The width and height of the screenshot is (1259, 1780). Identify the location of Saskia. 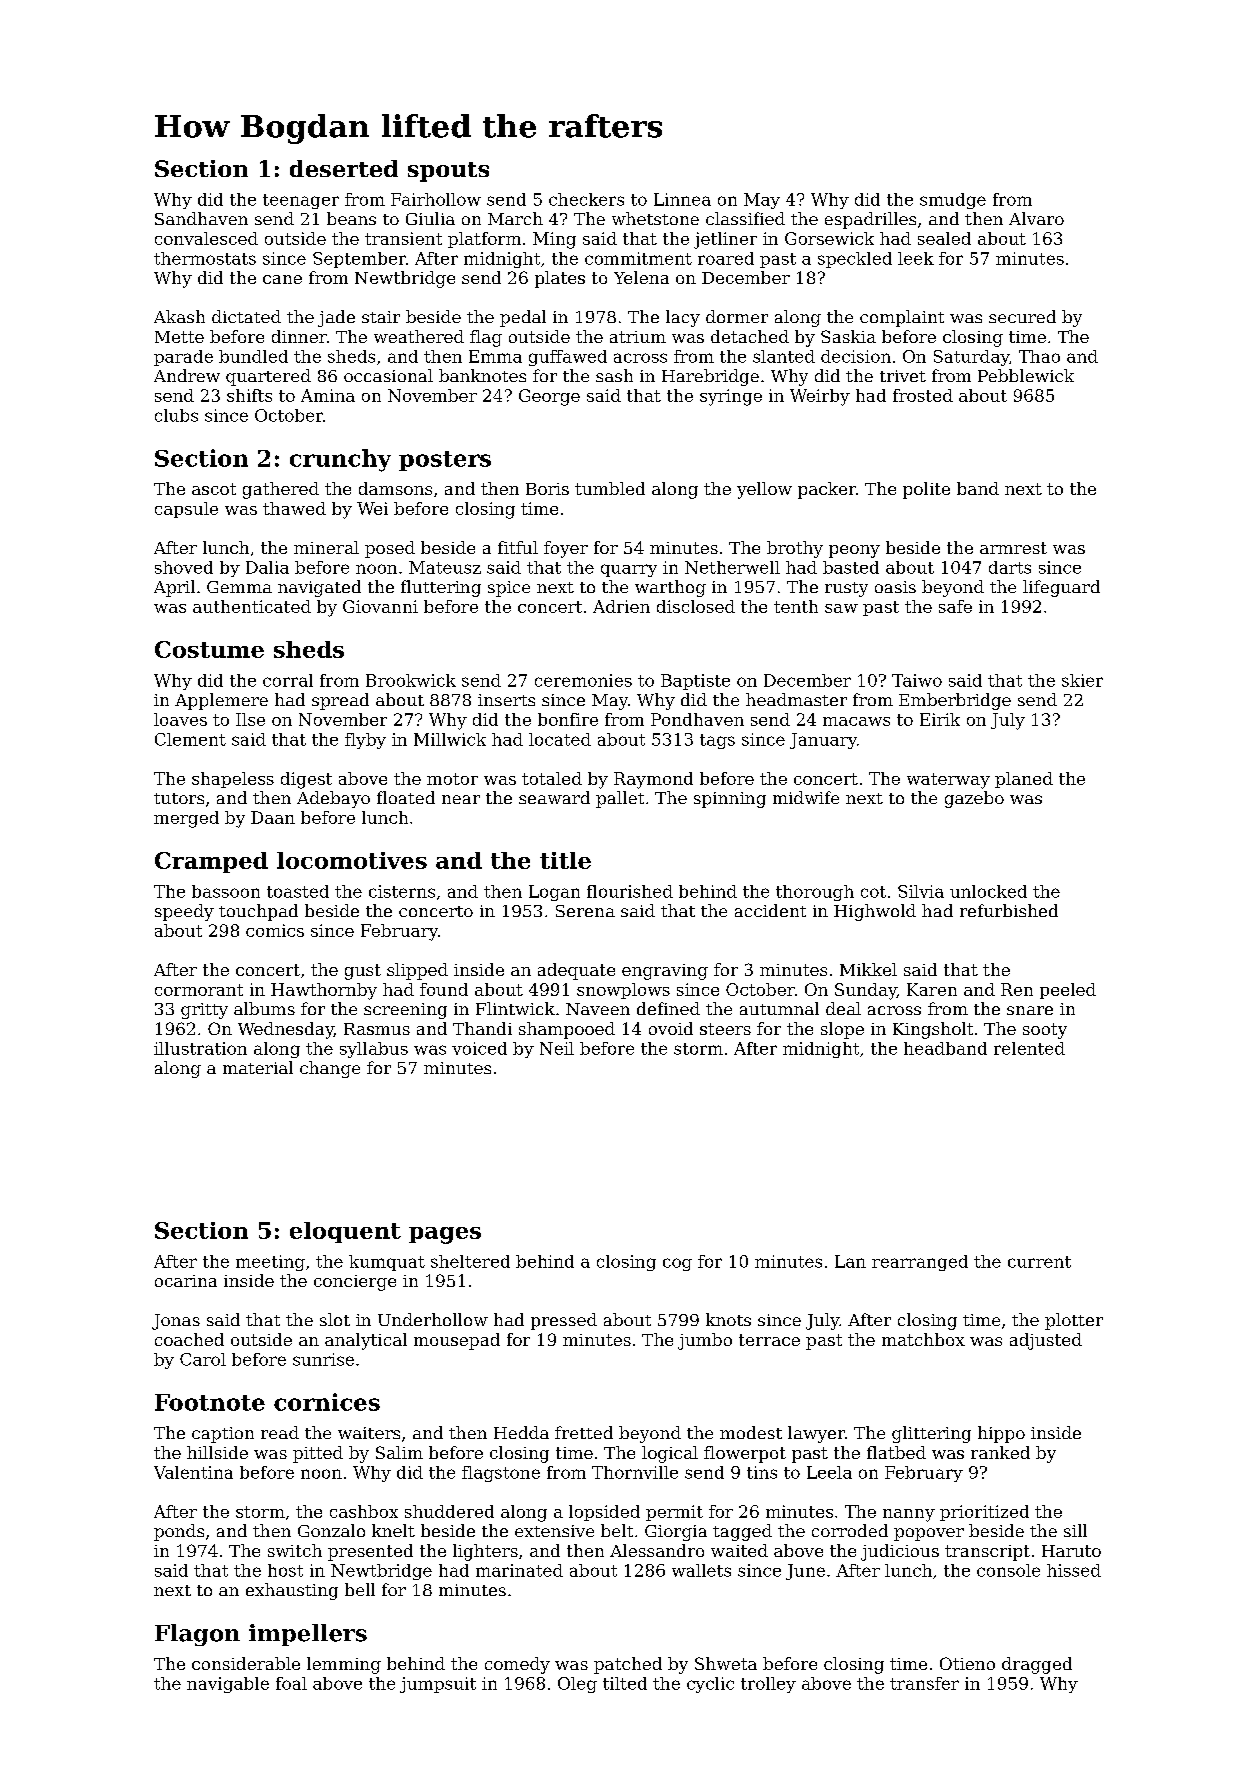
(848, 336).
